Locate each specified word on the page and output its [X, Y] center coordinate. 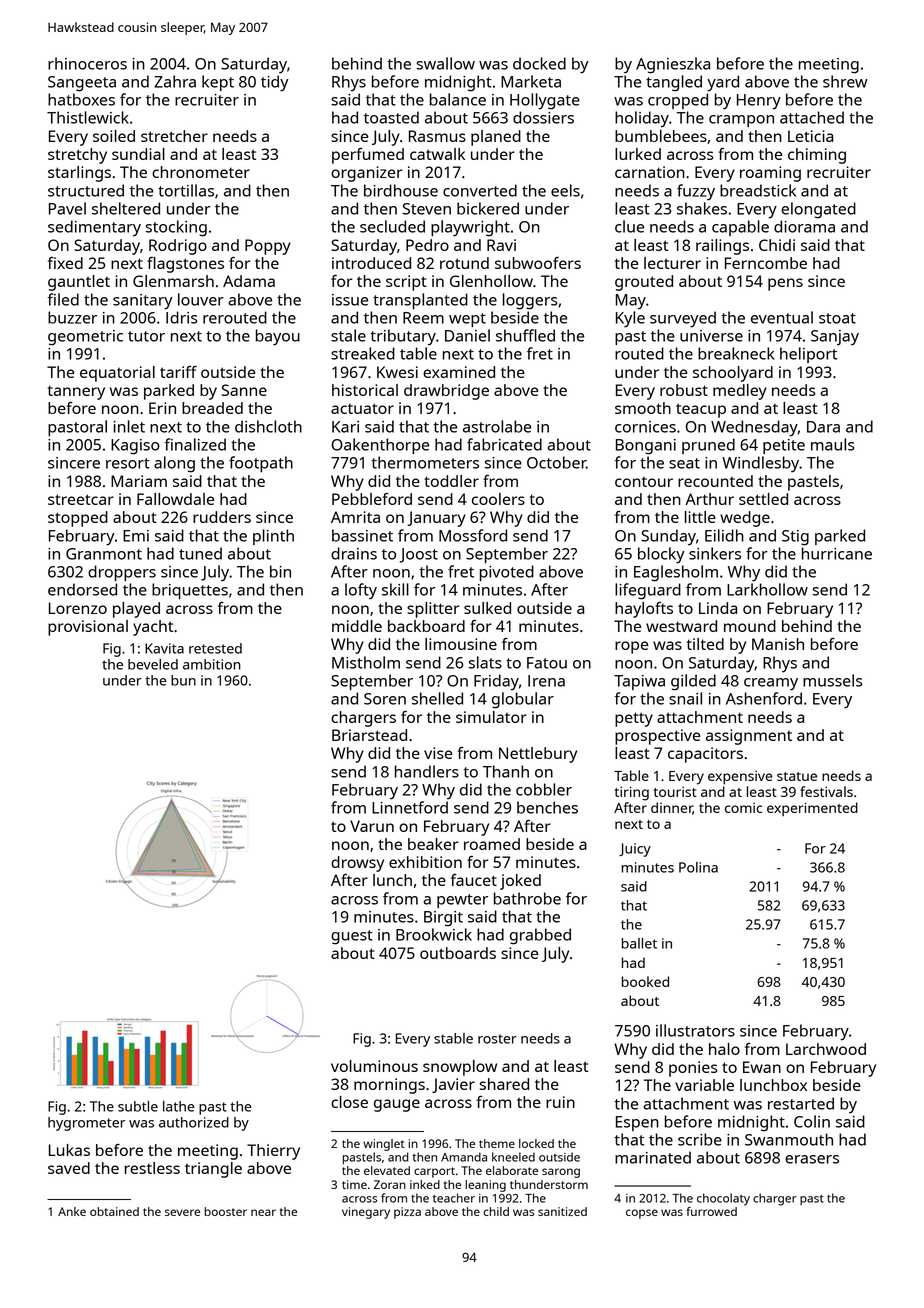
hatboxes [81, 99]
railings [722, 247]
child [496, 1211]
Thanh [506, 771]
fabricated [504, 444]
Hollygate [545, 101]
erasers [812, 1159]
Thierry [273, 1152]
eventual [782, 317]
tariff [178, 372]
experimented [812, 809]
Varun [372, 826]
